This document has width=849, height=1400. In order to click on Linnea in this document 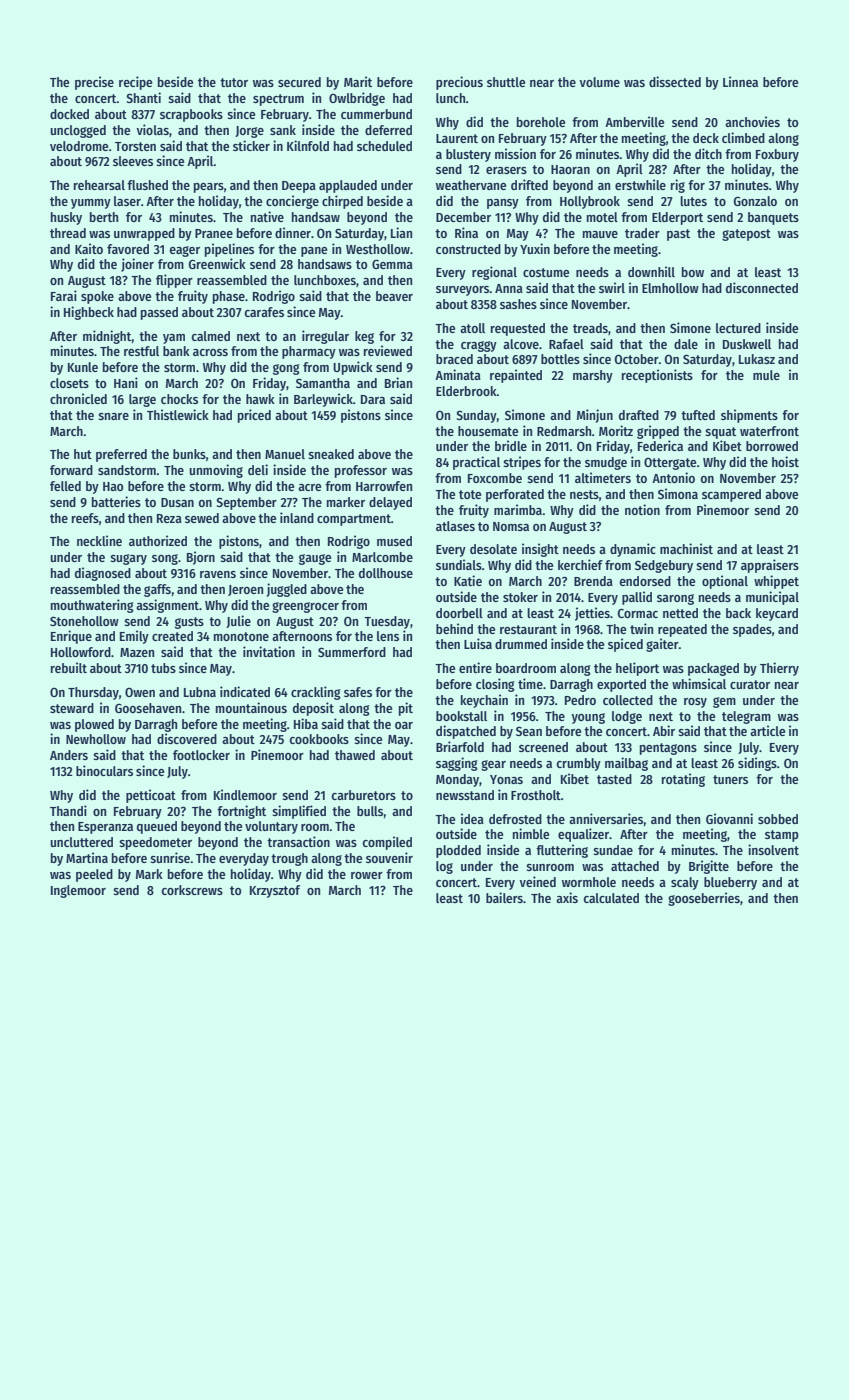, I will do `click(740, 81)`.
